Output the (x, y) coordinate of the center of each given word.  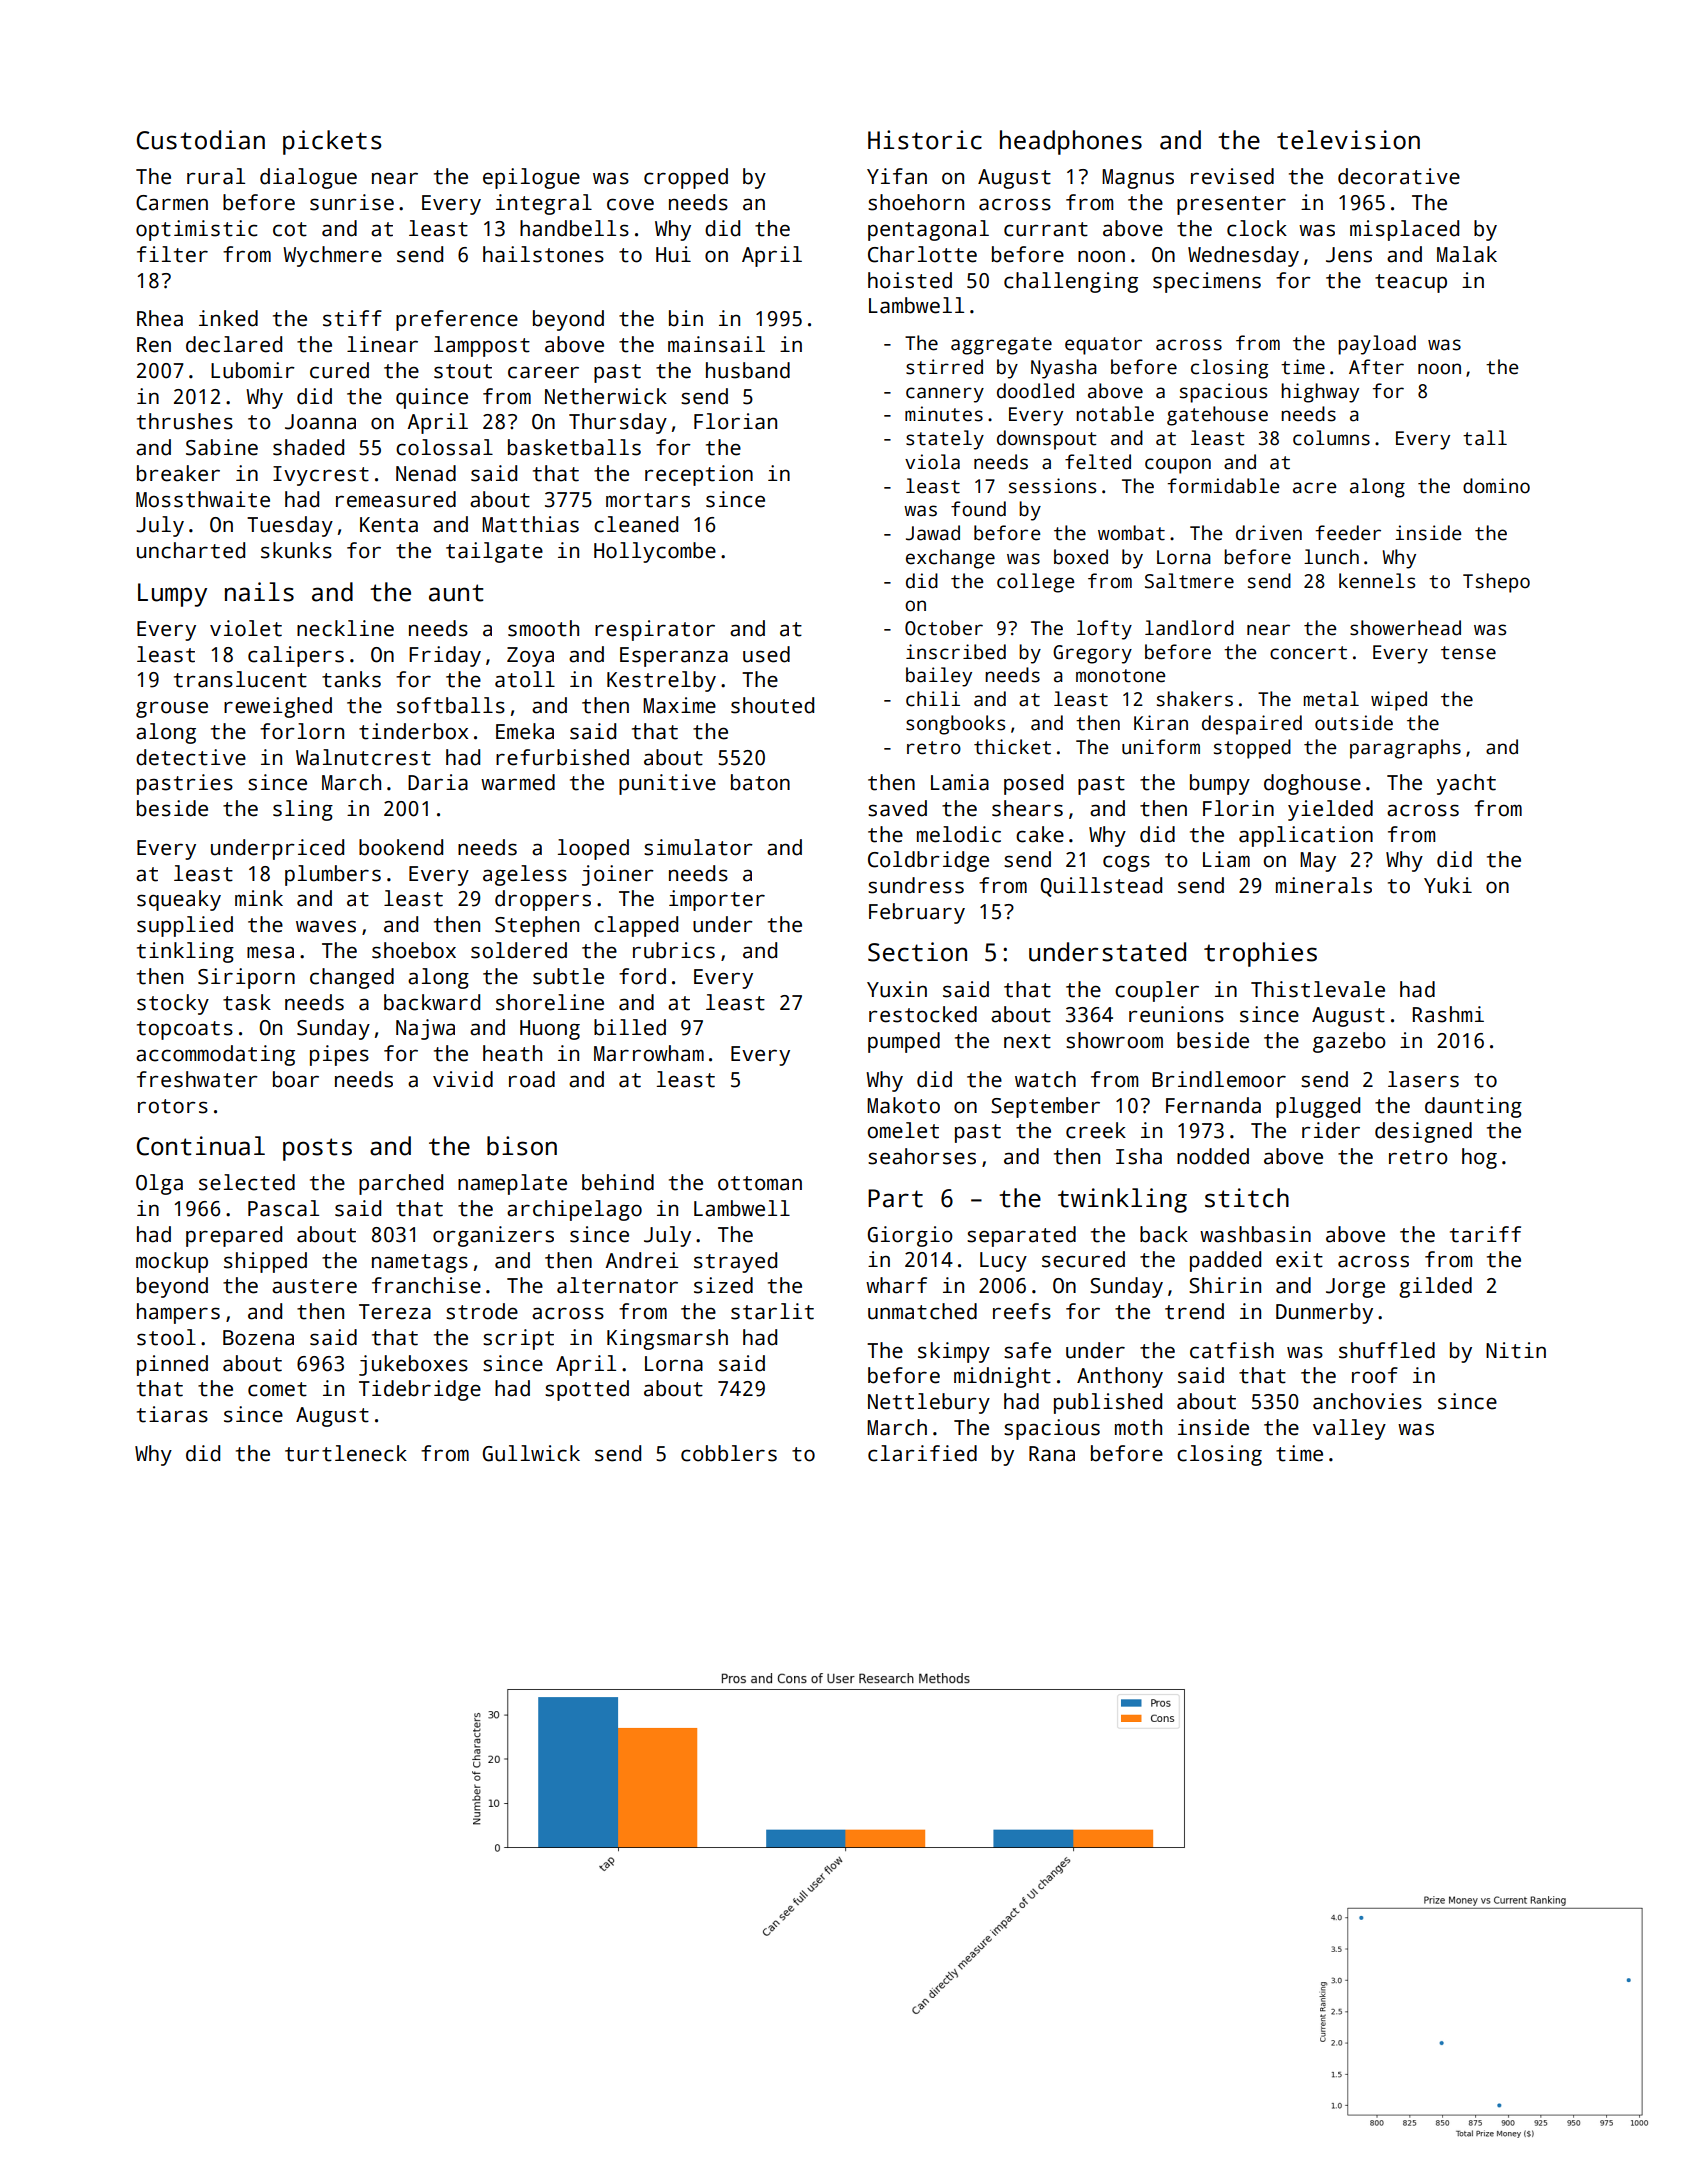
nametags (420, 1263)
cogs (1126, 863)
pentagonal (928, 230)
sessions (1052, 486)
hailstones (543, 254)
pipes (339, 1055)
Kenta (389, 525)
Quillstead (1101, 887)
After (1376, 367)
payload (1377, 345)
